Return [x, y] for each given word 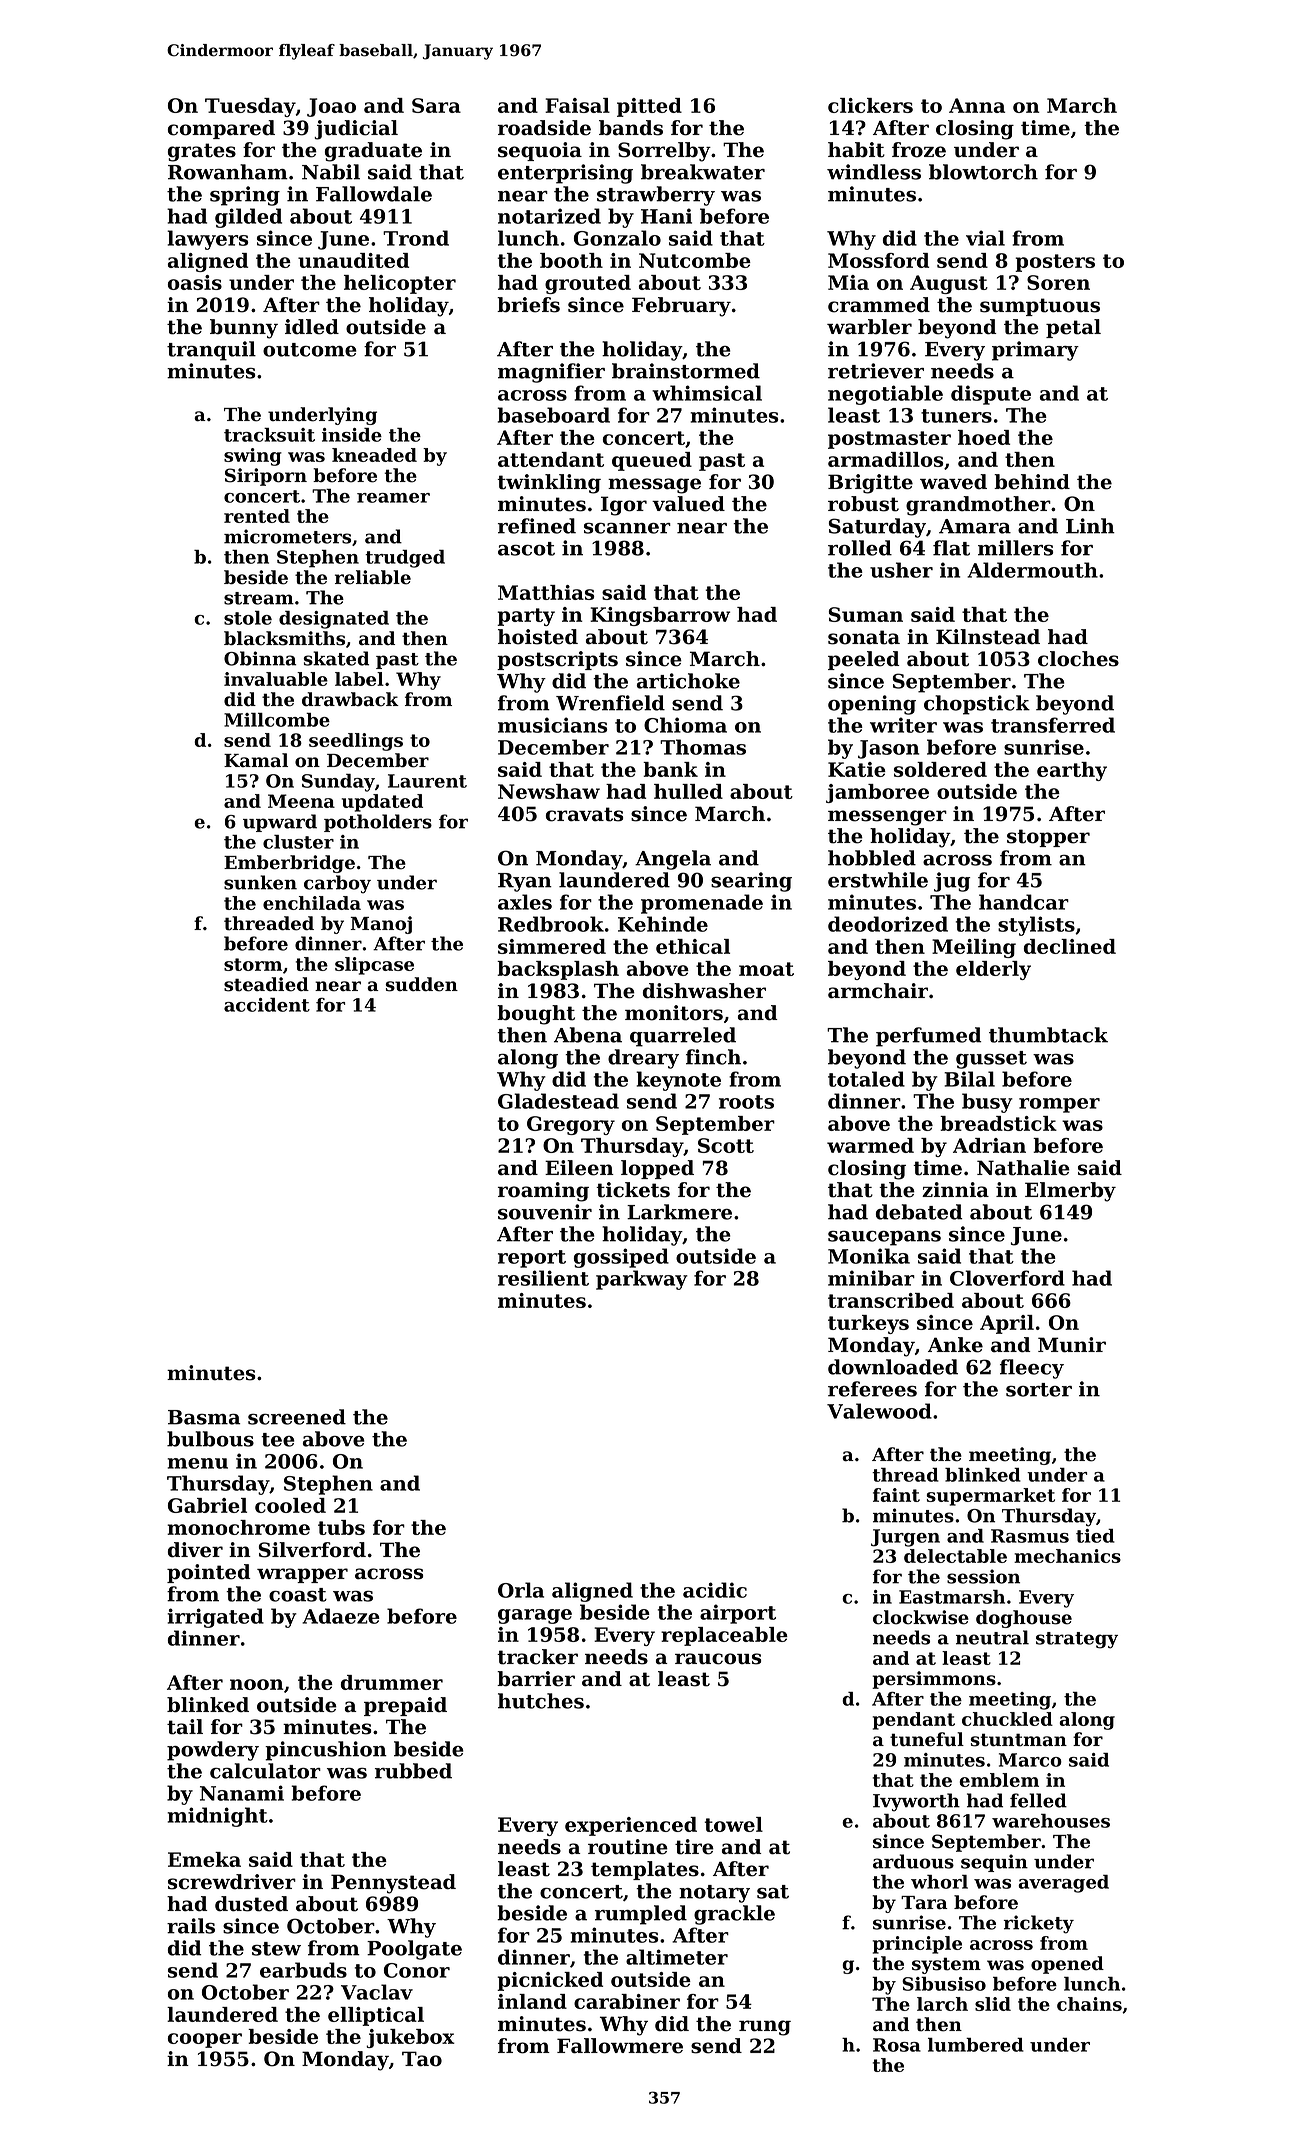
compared [221, 129]
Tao [422, 2059]
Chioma [685, 725]
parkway [642, 1280]
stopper [1048, 838]
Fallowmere [620, 2046]
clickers [870, 105]
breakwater [703, 172]
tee [278, 1440]
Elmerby [1070, 1192]
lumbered [976, 2044]
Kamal [256, 760]
